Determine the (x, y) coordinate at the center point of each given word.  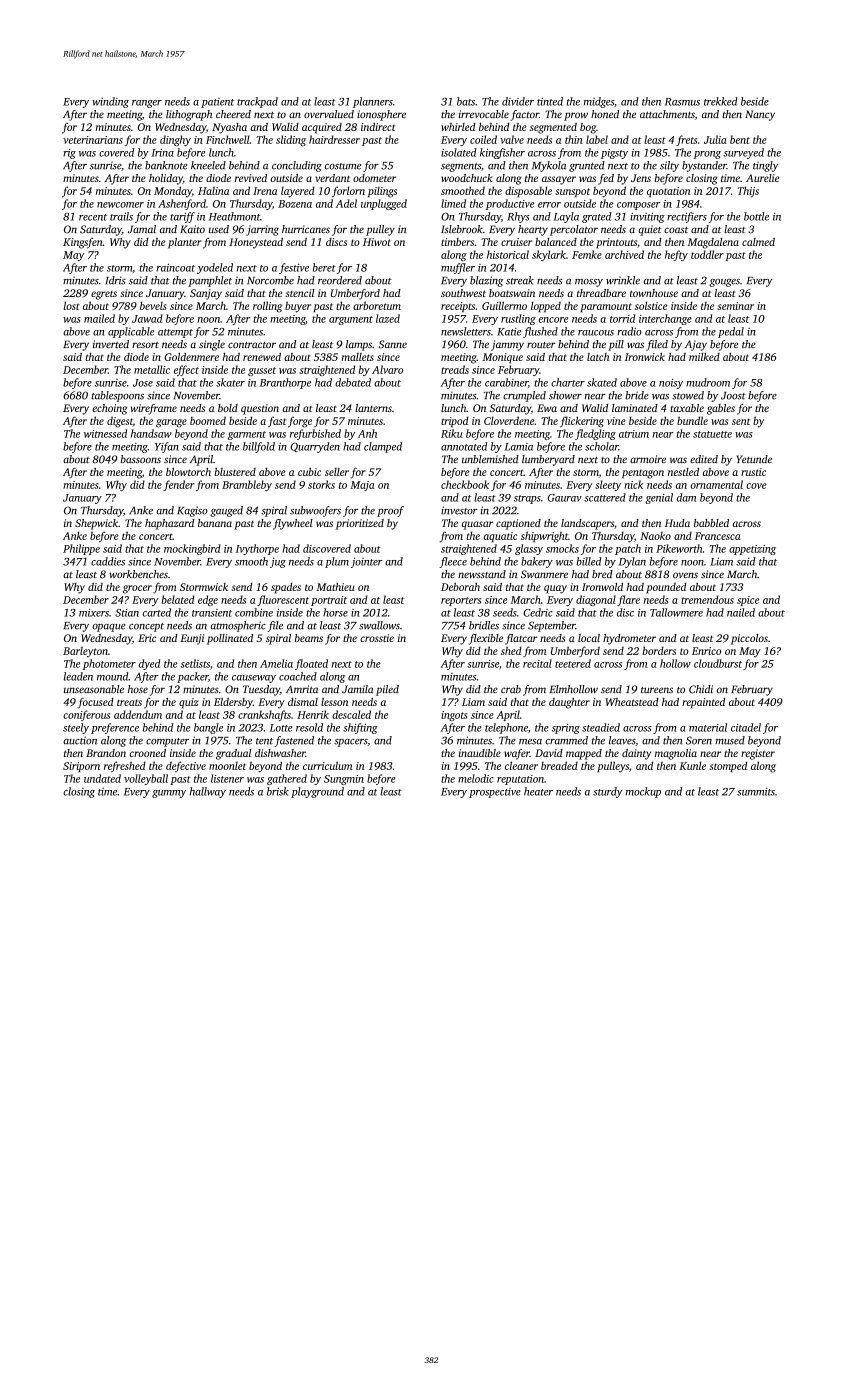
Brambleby (247, 485)
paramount (606, 307)
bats (466, 101)
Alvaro (387, 369)
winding (110, 102)
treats (129, 702)
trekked (721, 101)
